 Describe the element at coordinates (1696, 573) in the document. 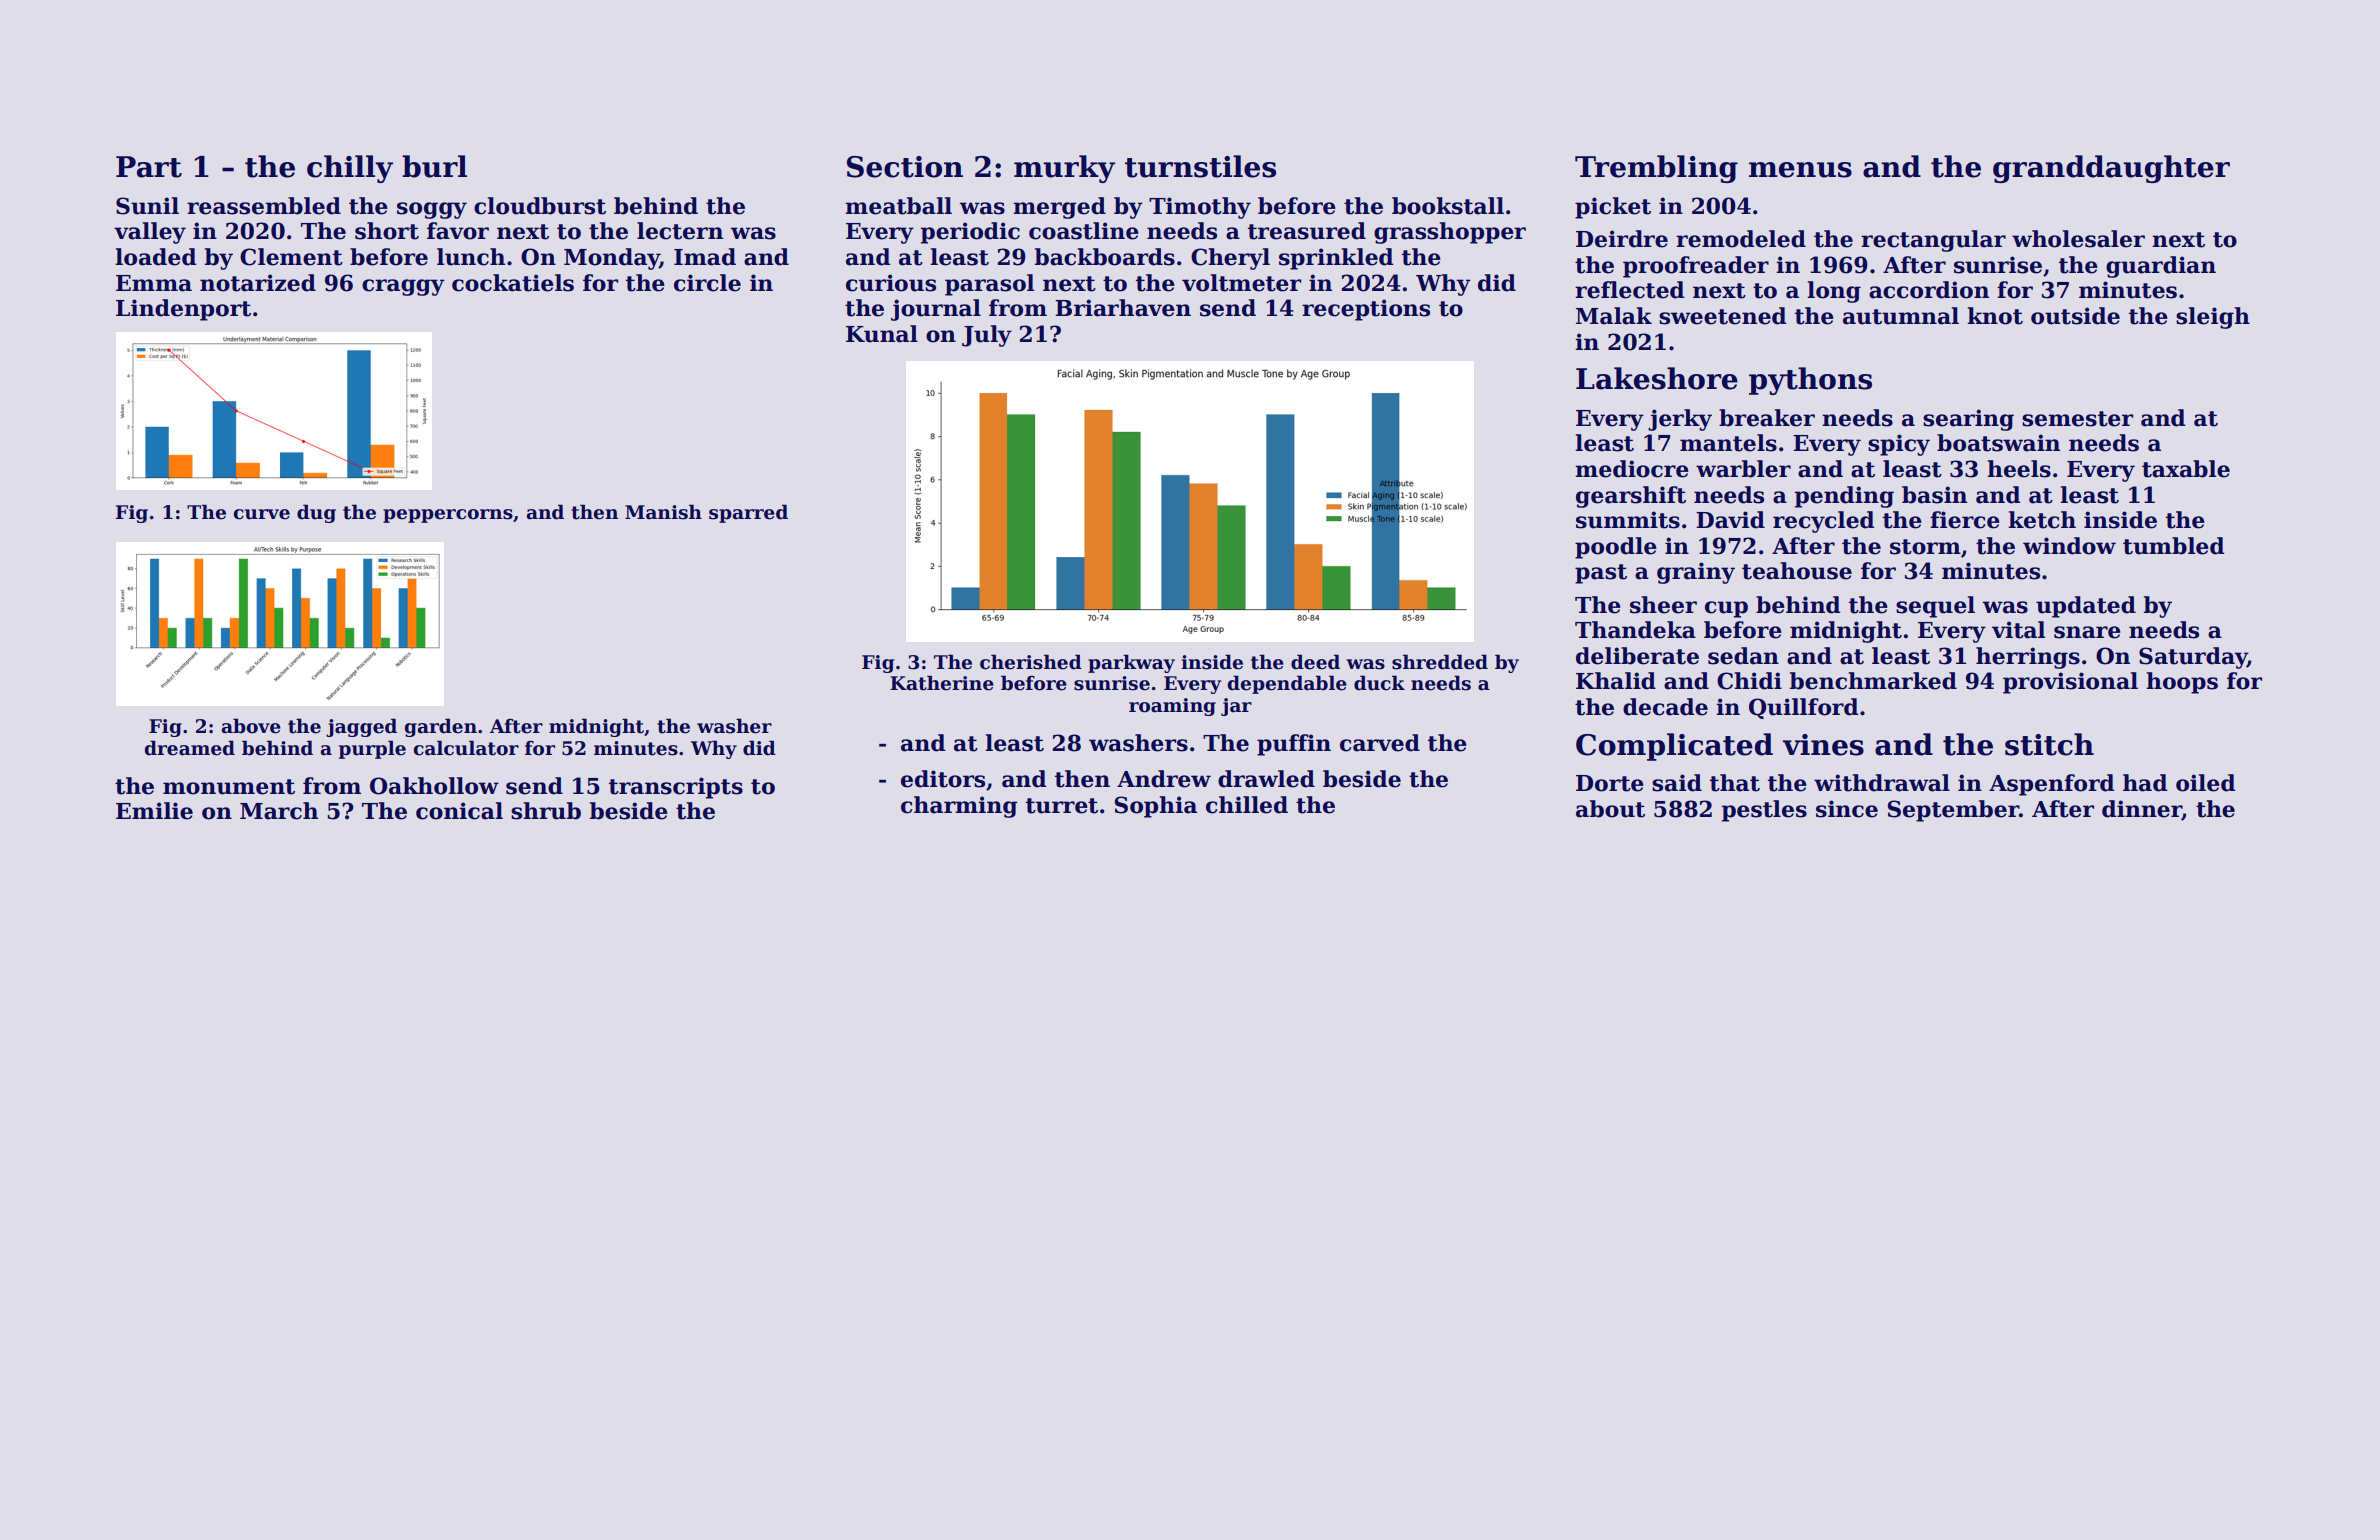

I see `grainy` at that location.
